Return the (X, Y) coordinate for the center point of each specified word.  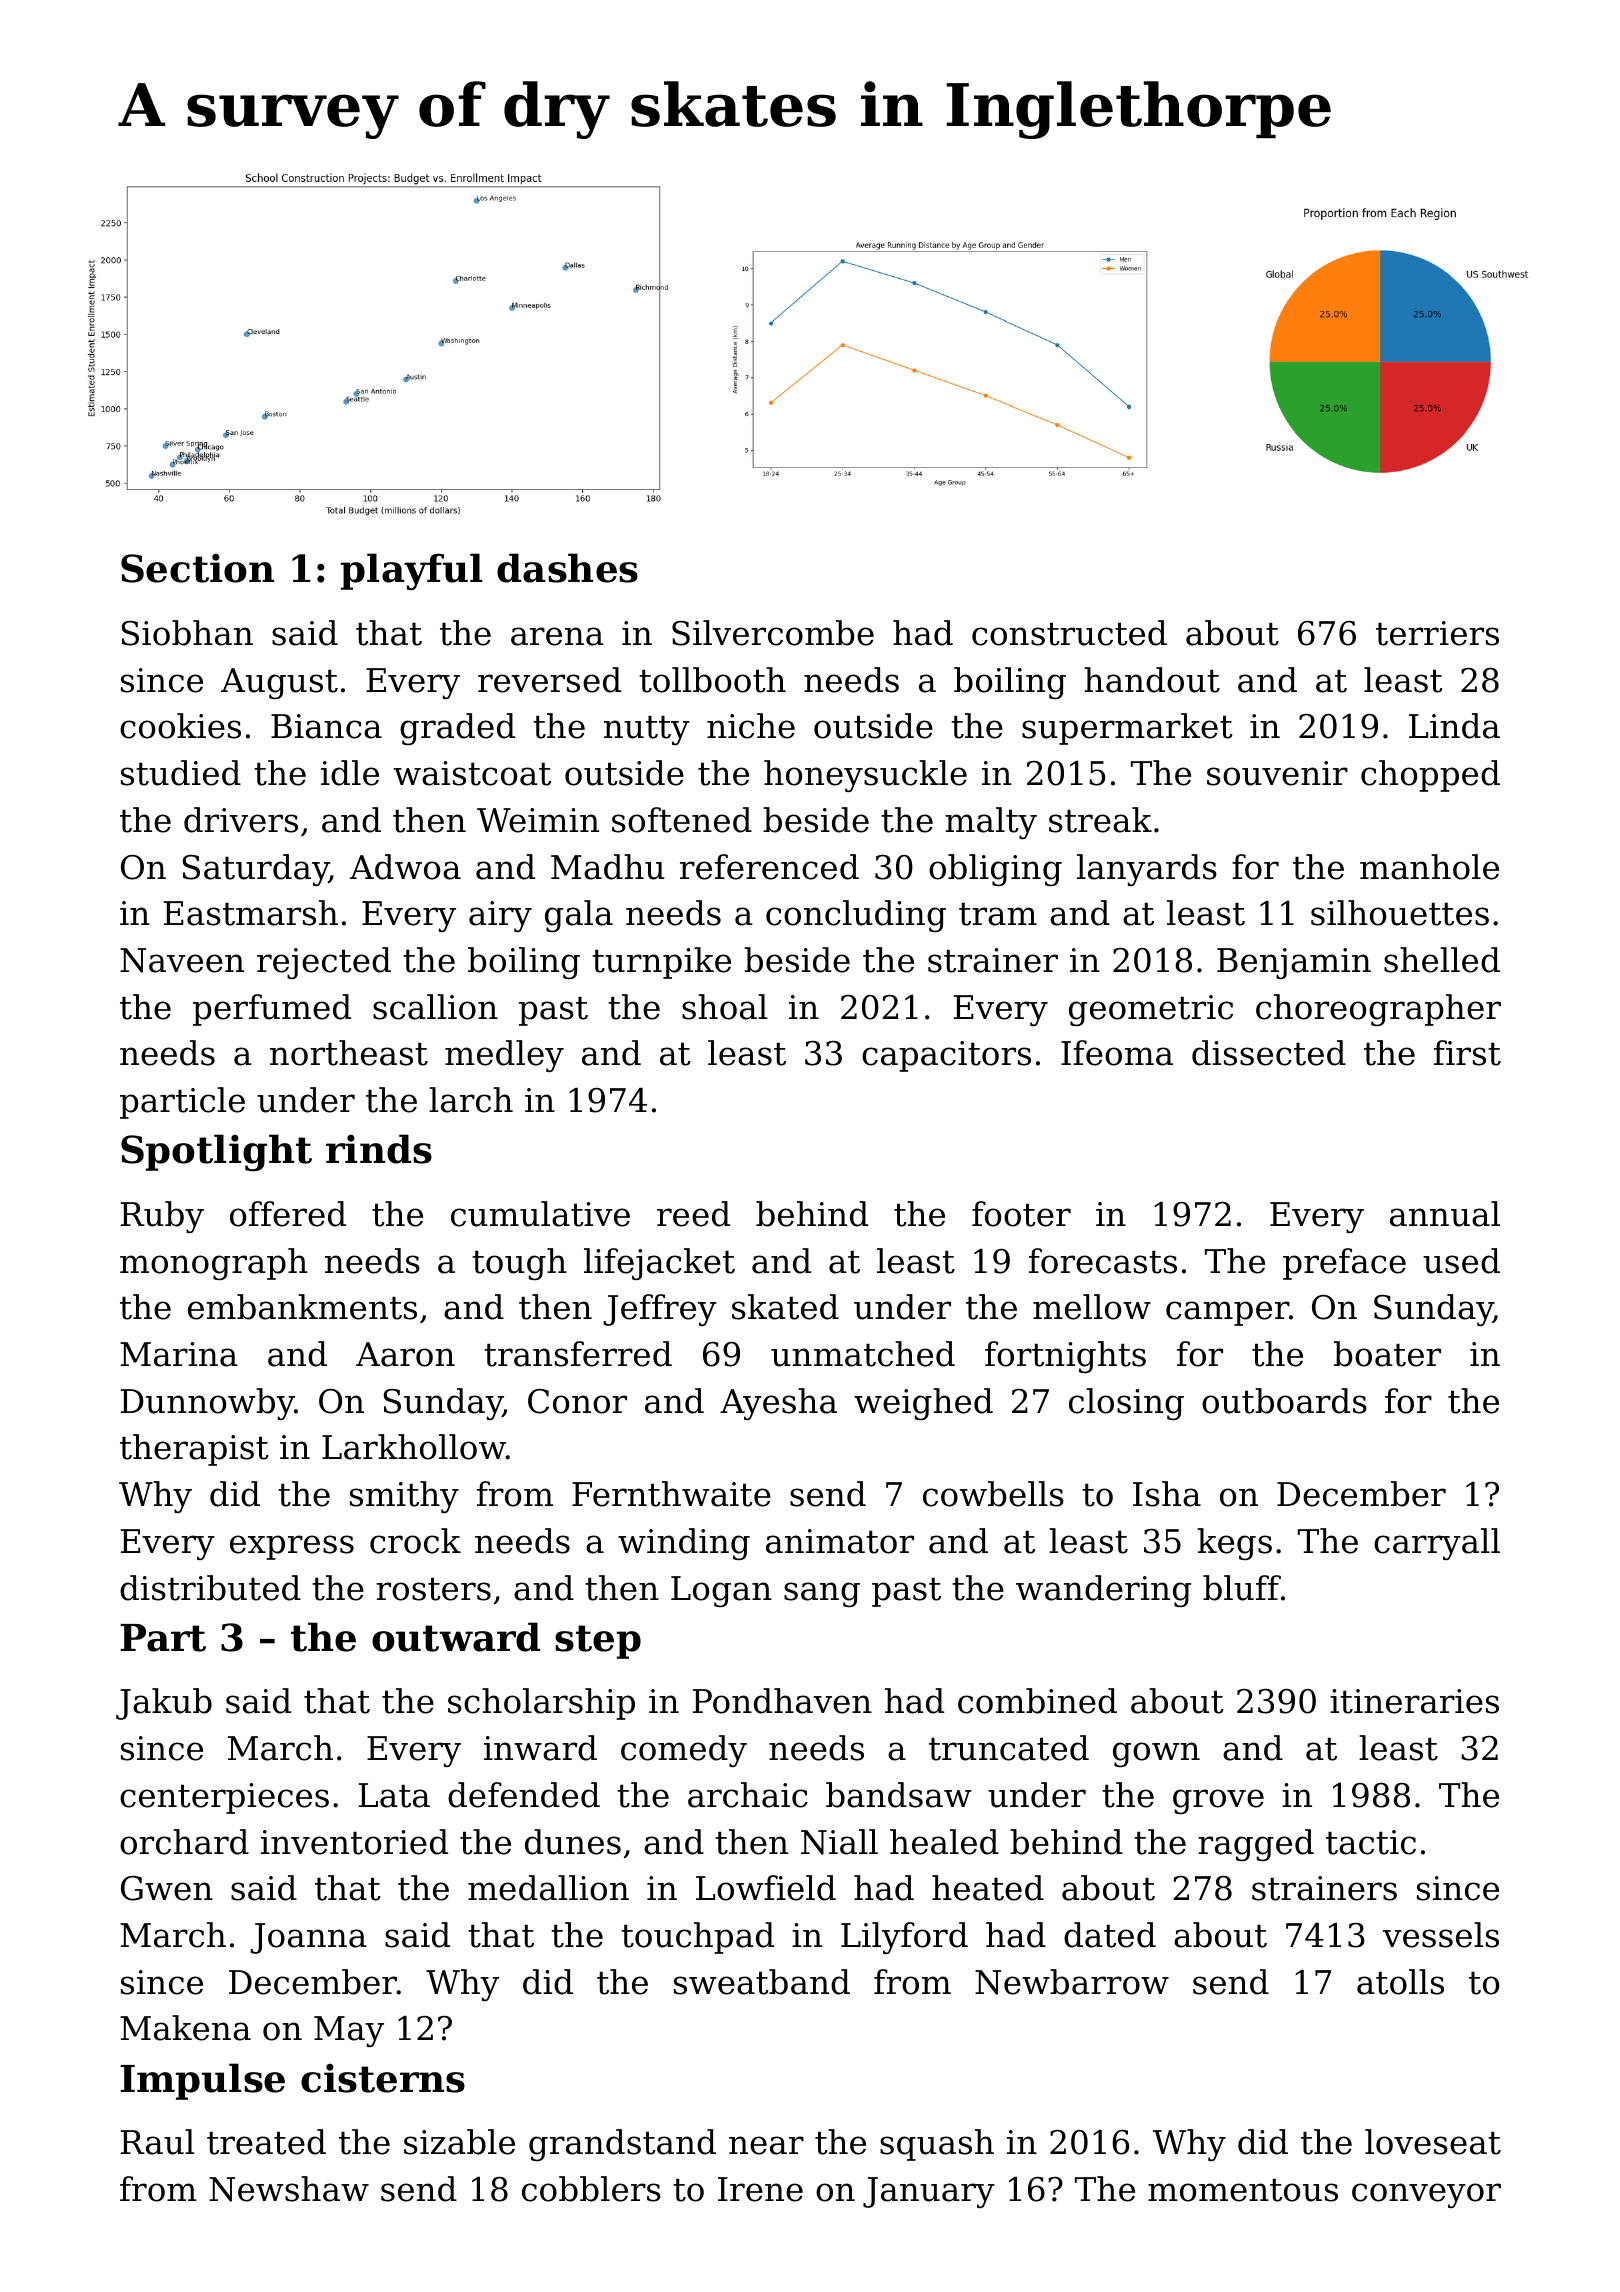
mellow (1092, 1307)
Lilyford (904, 1938)
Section (197, 568)
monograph (214, 1264)
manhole (1429, 867)
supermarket (1127, 729)
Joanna (309, 1938)
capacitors (946, 1056)
